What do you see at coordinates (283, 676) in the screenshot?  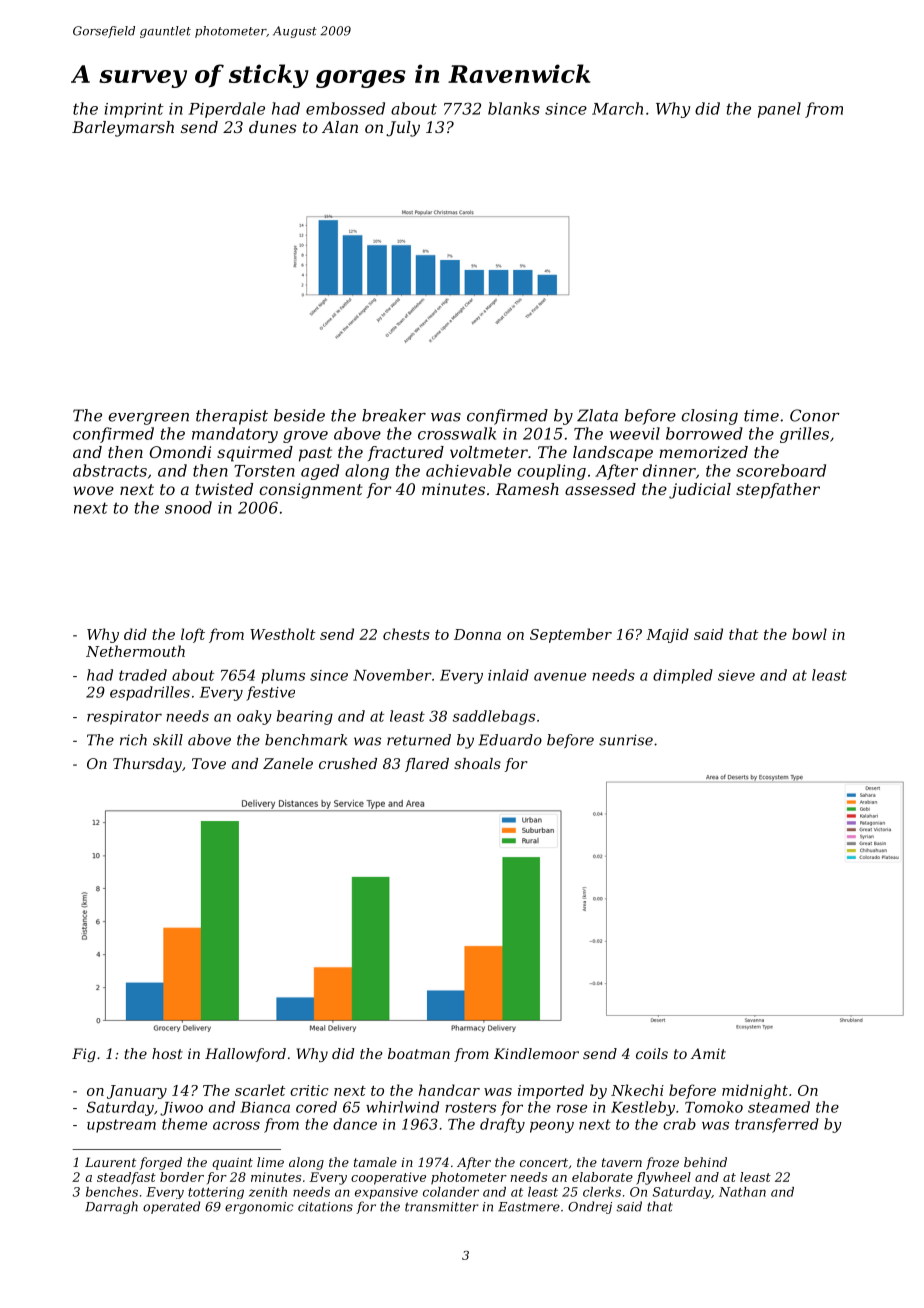 I see `plums` at bounding box center [283, 676].
